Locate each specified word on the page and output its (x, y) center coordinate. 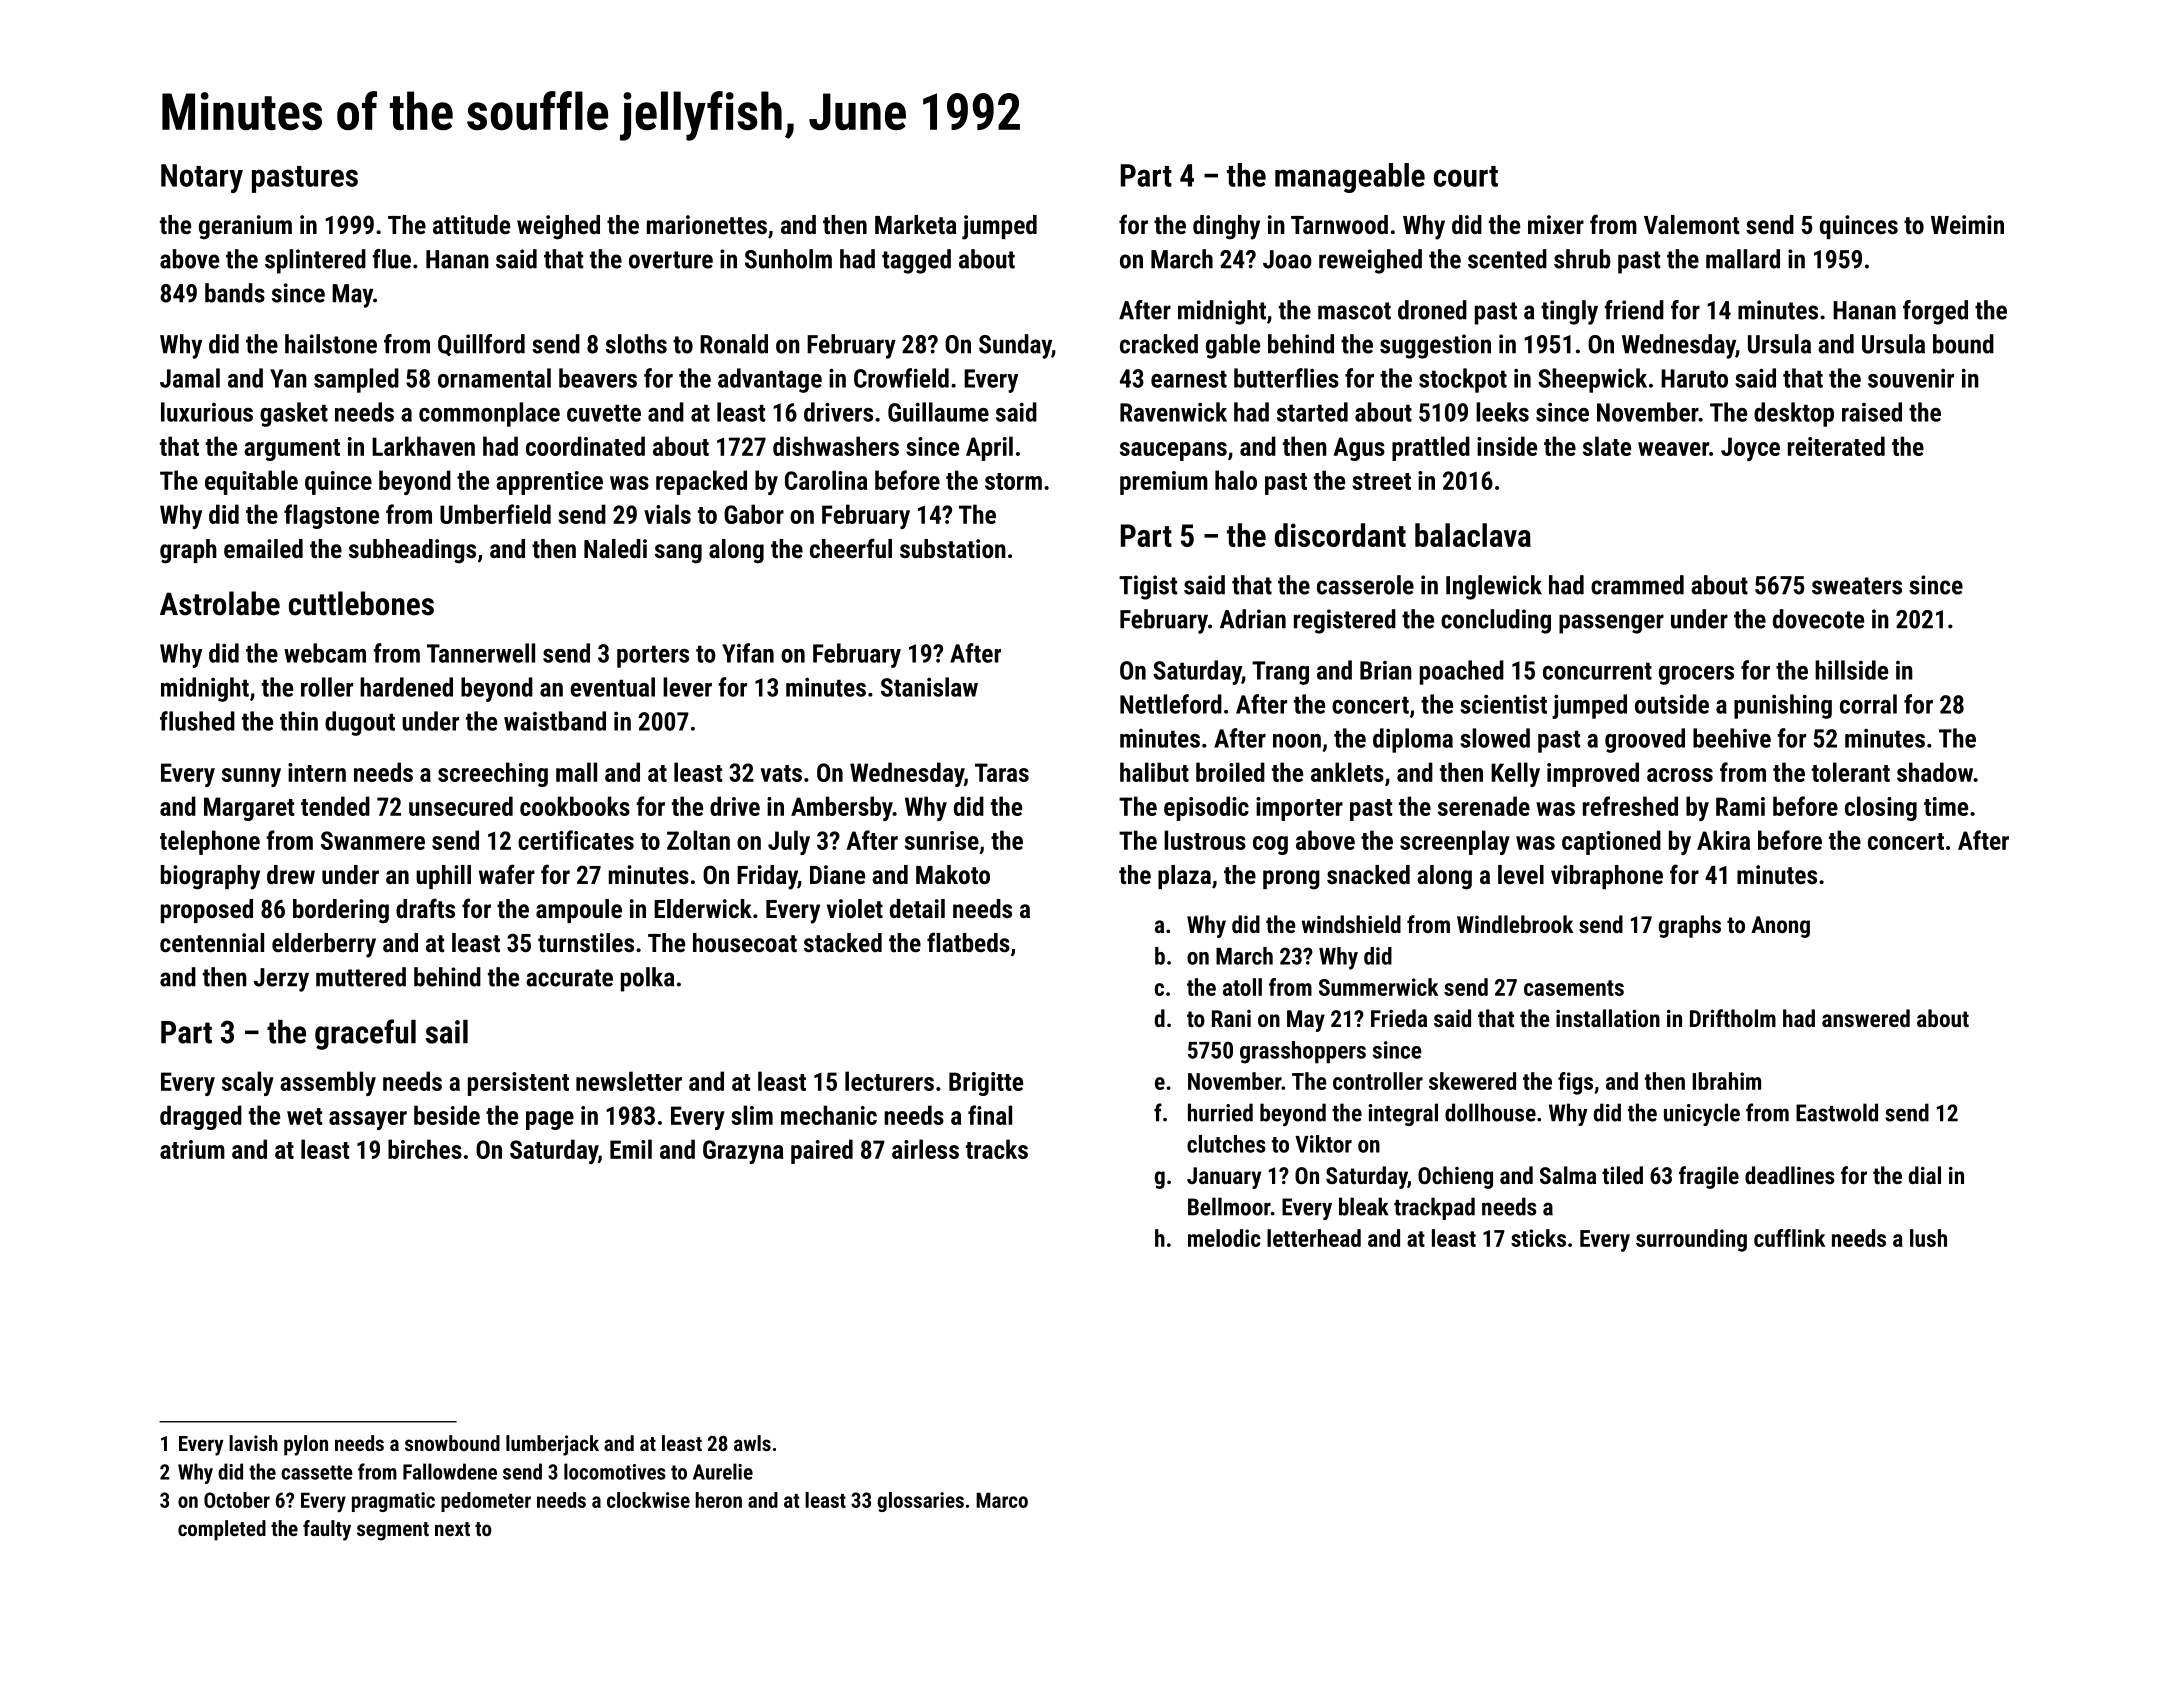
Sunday (1015, 346)
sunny (251, 777)
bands (235, 293)
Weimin (1967, 224)
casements (1574, 988)
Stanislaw (929, 687)
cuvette (604, 413)
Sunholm (788, 259)
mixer (1556, 224)
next (452, 1529)
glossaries (920, 1502)
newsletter (629, 1081)
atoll (1242, 987)
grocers (1696, 675)
